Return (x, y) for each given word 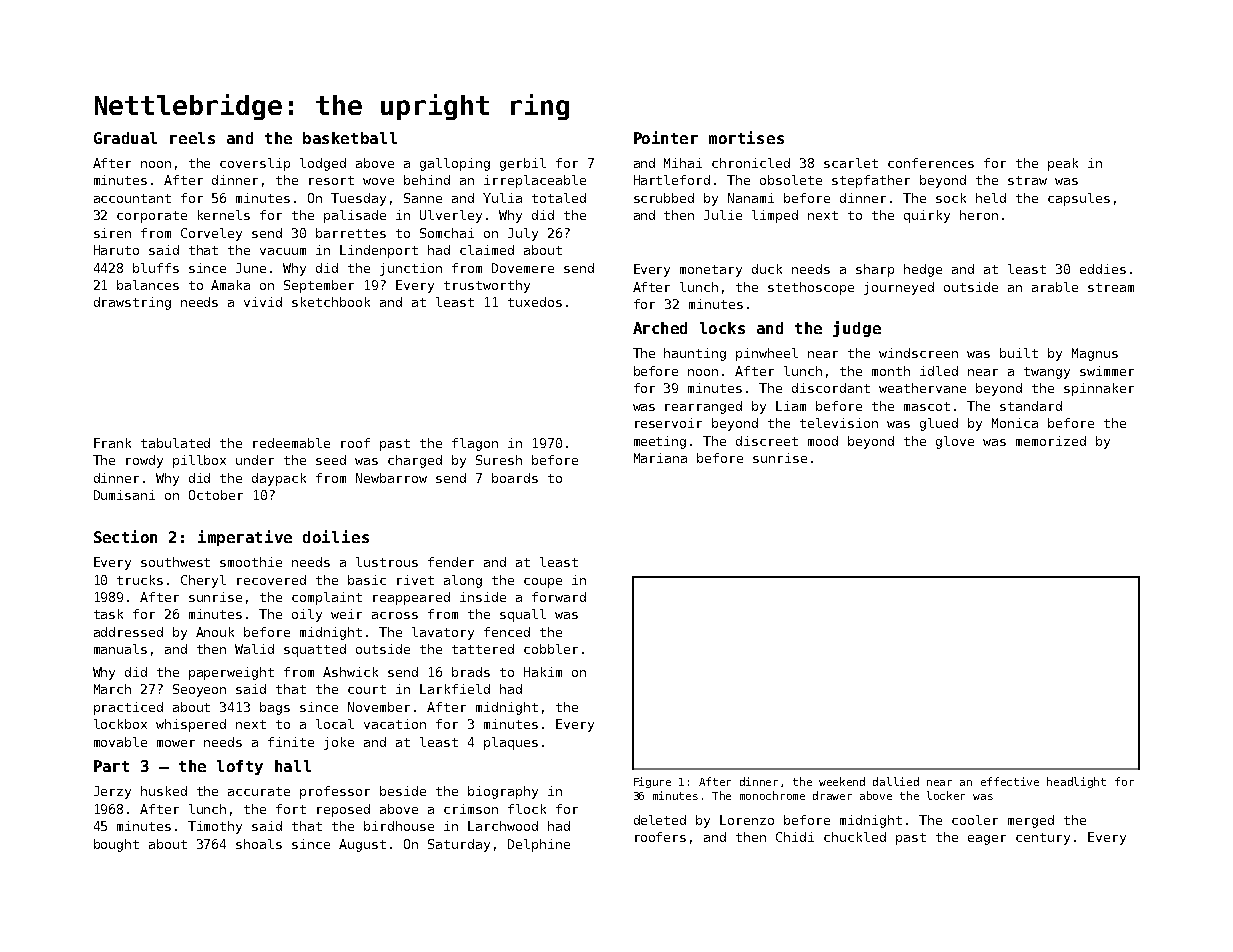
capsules (1079, 199)
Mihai (683, 163)
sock (951, 198)
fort (291, 809)
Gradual (125, 138)
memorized (1051, 441)
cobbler (551, 649)
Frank (112, 443)
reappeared (411, 598)
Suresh (499, 460)
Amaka (230, 285)
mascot (927, 406)
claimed (487, 250)
